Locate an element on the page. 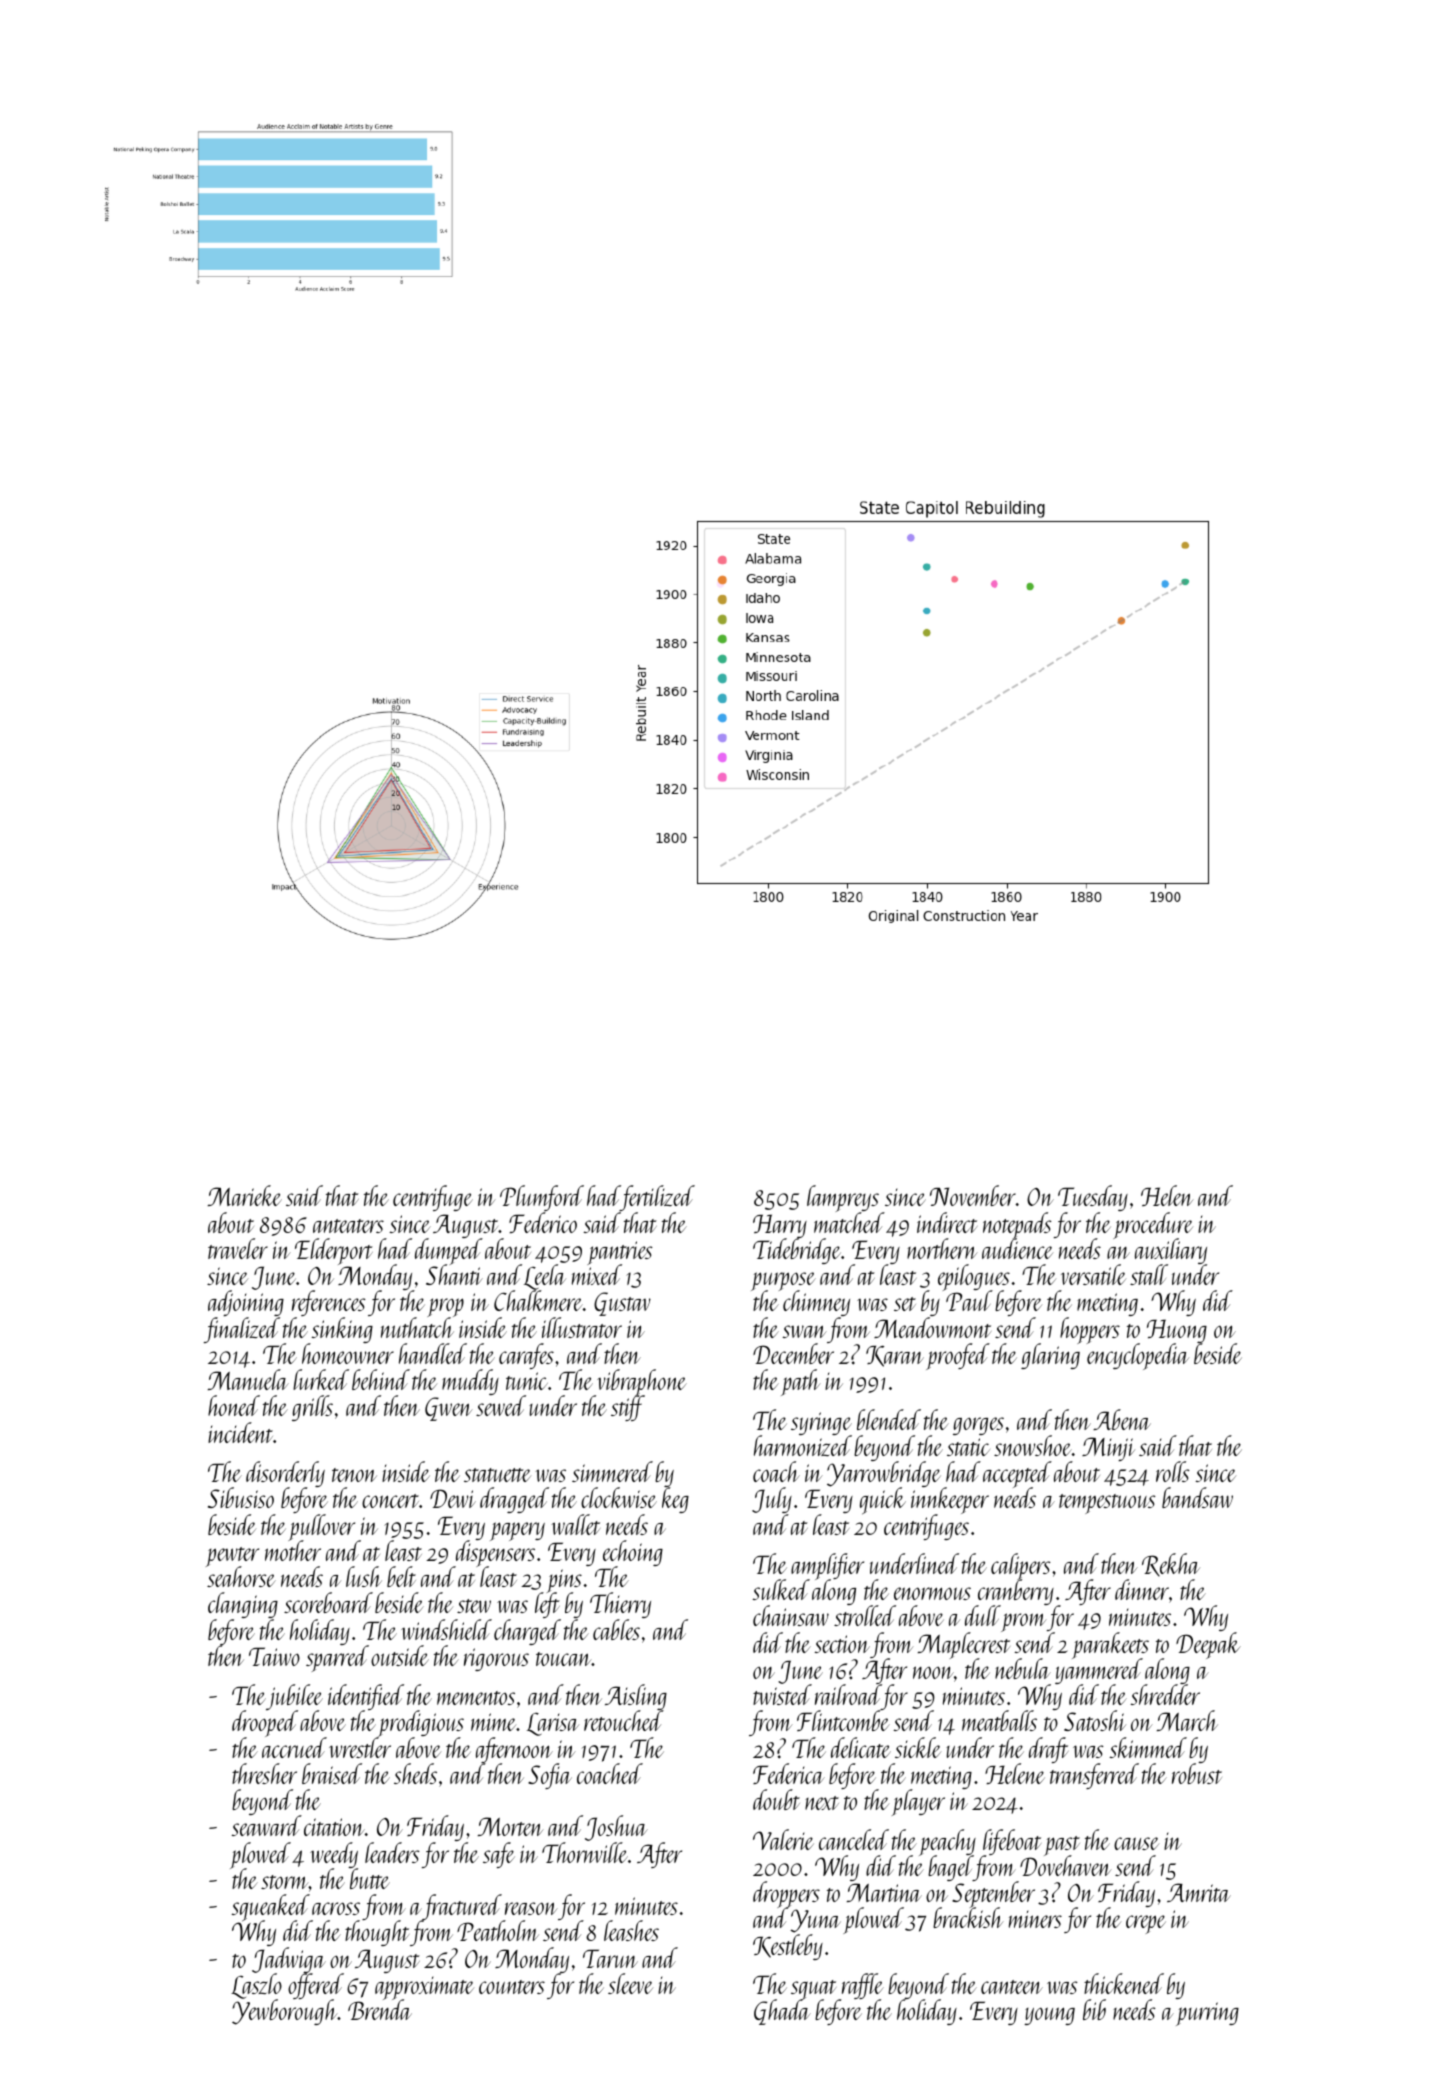 The height and width of the page is (2100, 1450). skimmed is located at coordinates (1148, 1747).
